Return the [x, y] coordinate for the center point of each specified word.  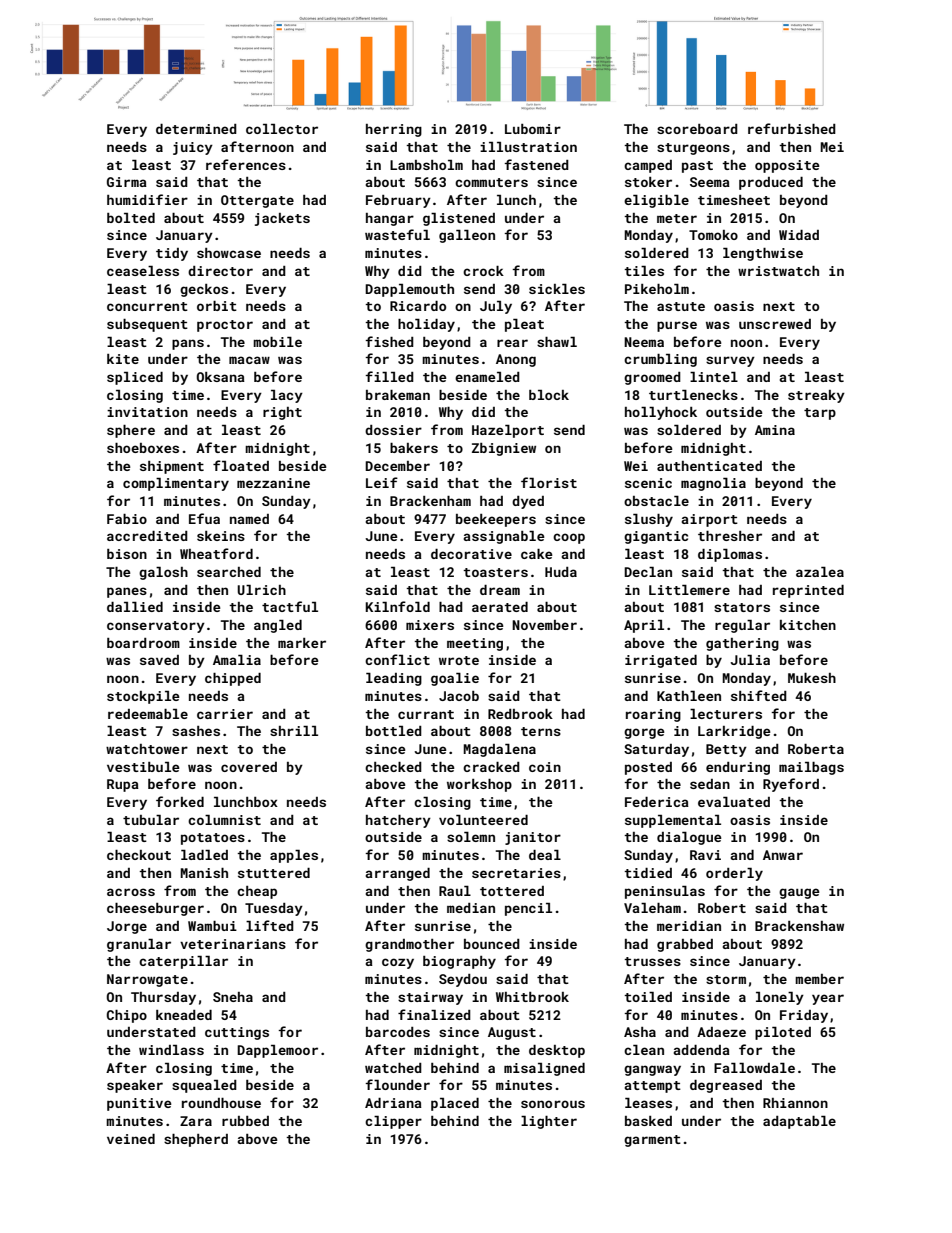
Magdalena [499, 750]
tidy [172, 254]
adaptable [799, 1122]
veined [131, 1139]
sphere [131, 431]
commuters [491, 182]
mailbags [811, 768]
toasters [495, 572]
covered [249, 767]
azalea [820, 572]
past [697, 167]
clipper [393, 1122]
